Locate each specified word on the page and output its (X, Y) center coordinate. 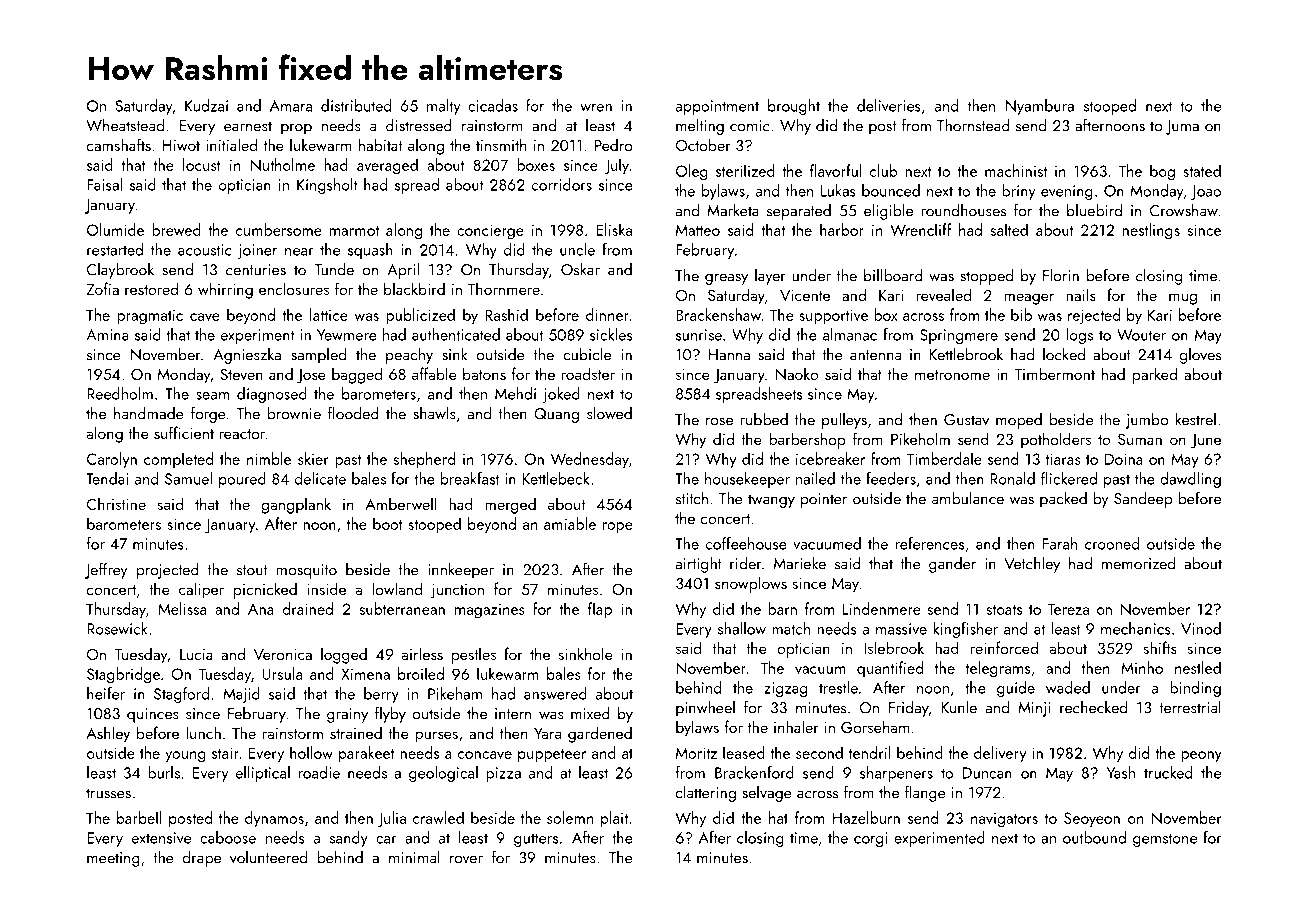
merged (510, 505)
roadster (588, 373)
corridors (562, 184)
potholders (1056, 440)
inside (327, 588)
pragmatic (150, 317)
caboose (228, 837)
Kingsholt (327, 186)
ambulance (968, 498)
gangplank (296, 505)
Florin (1061, 275)
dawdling (1190, 480)
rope (618, 527)
